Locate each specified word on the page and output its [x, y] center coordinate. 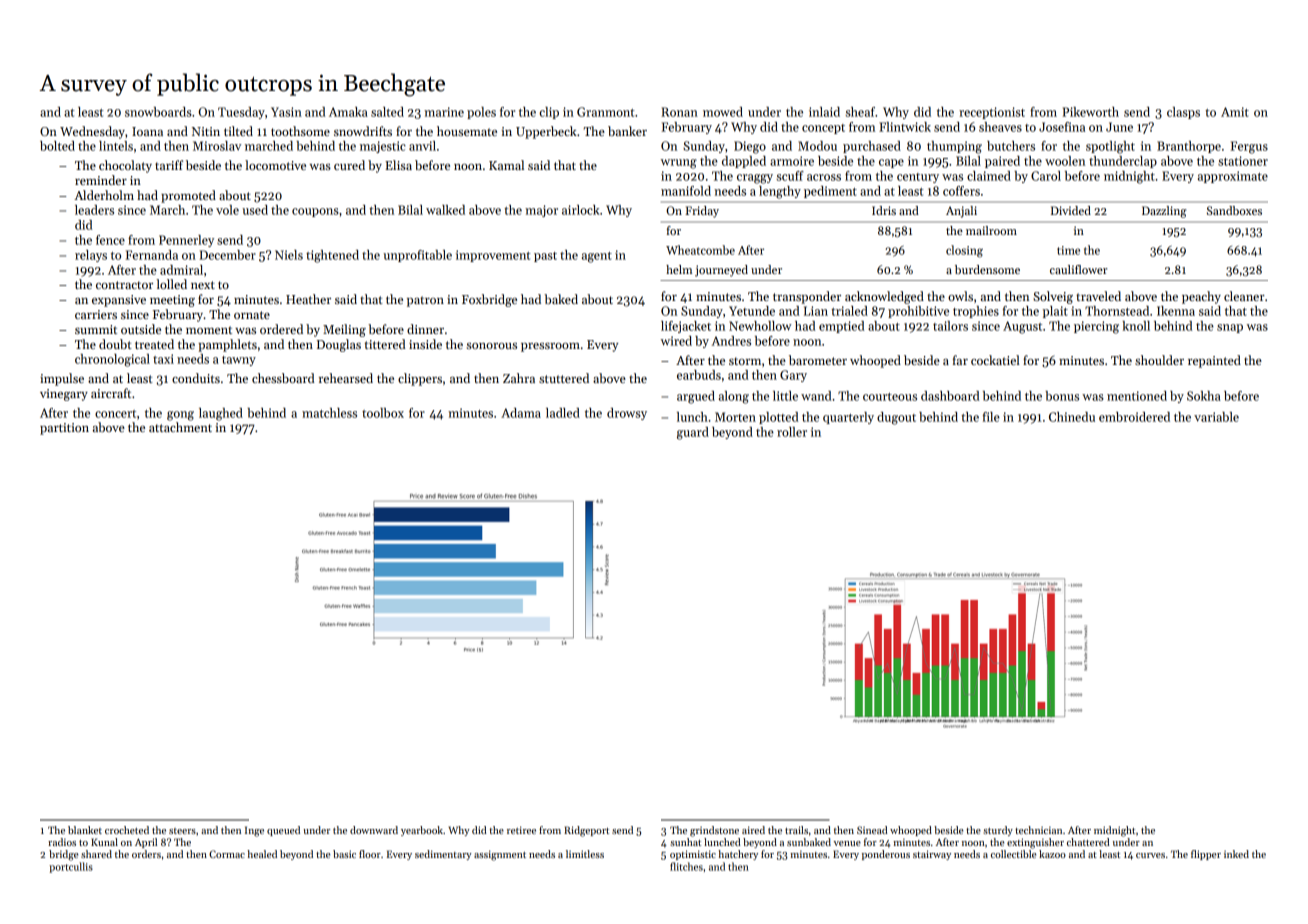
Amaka [348, 112]
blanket [85, 830]
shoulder [1159, 360]
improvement [493, 256]
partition [64, 429]
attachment [180, 427]
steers [182, 831]
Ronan [679, 112]
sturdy [998, 831]
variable [1216, 417]
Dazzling [1164, 212]
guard [693, 433]
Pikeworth [1091, 112]
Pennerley [186, 241]
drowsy [627, 414]
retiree [521, 830]
